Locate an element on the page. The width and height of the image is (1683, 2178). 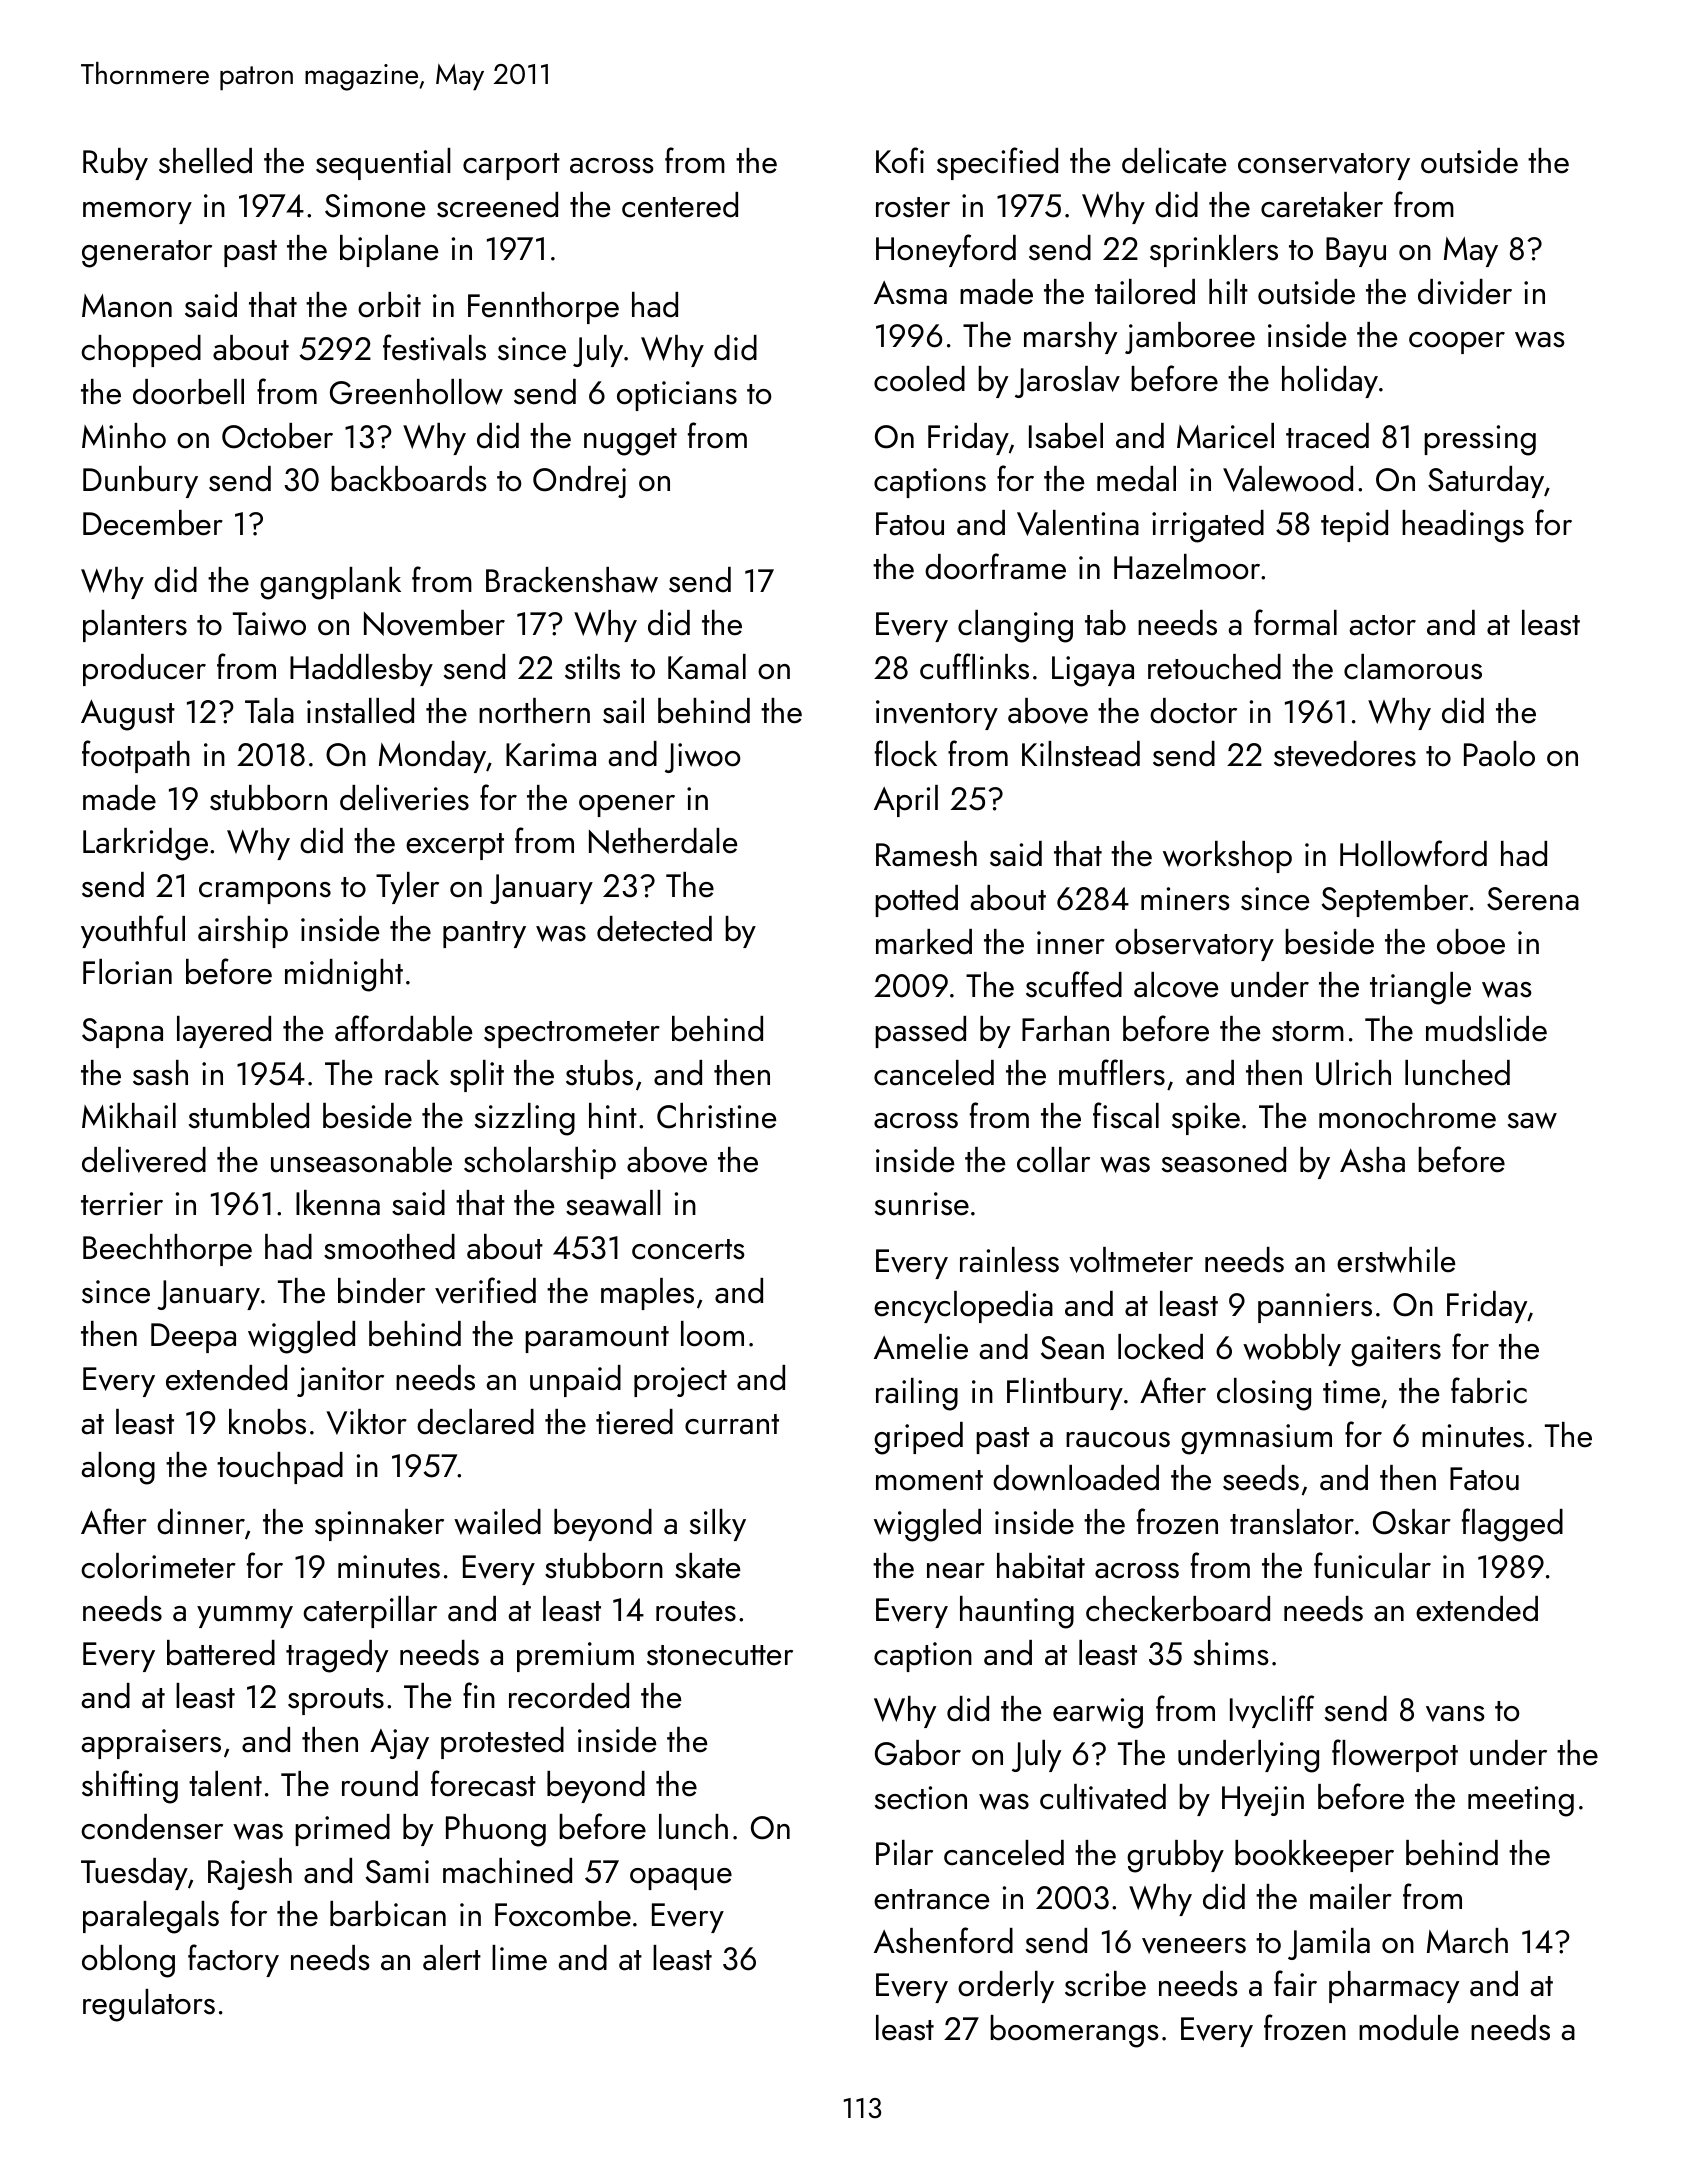
saw is located at coordinates (1532, 1120).
